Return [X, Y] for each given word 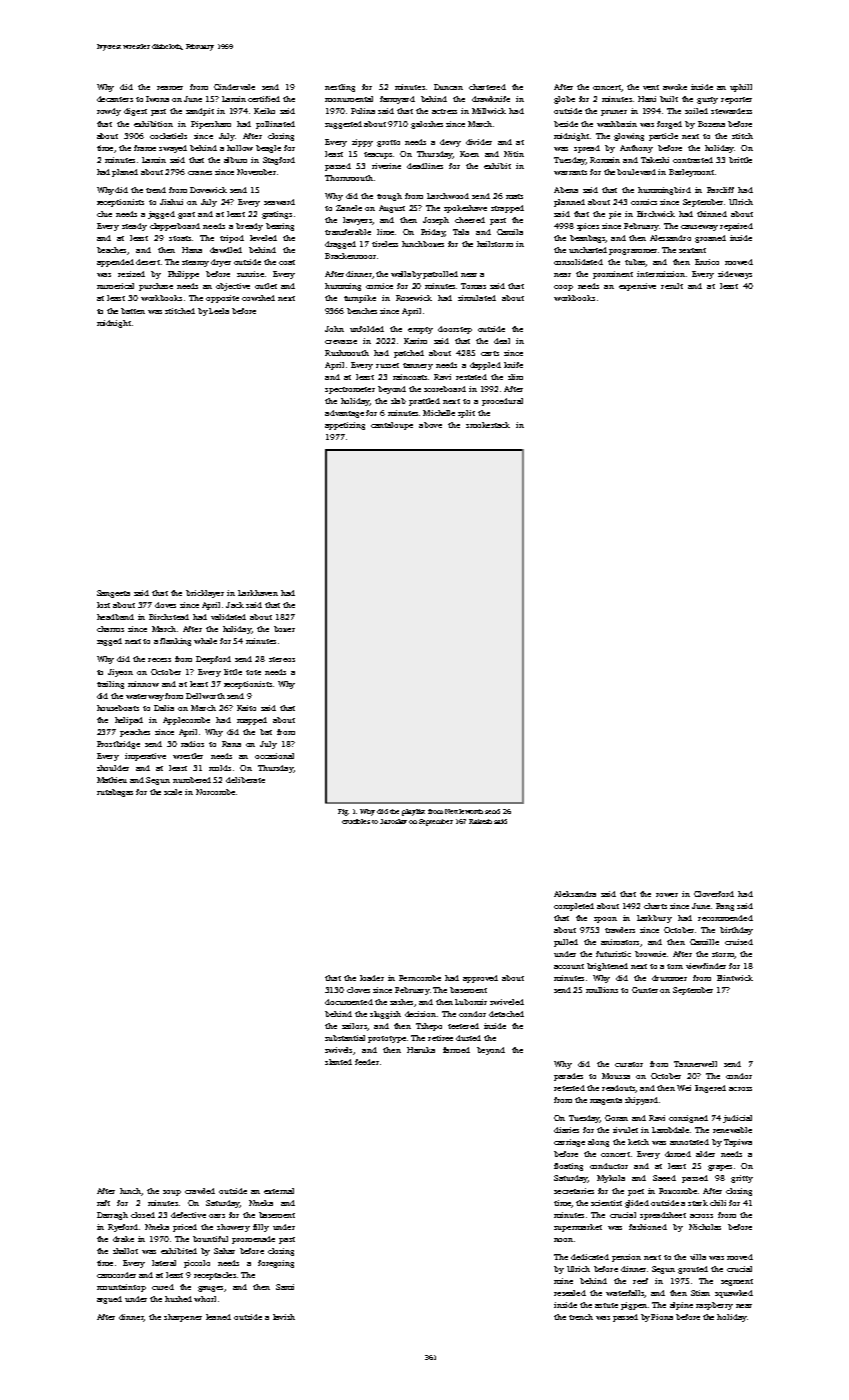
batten [133, 311]
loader [372, 978]
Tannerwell [695, 1064]
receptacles [215, 1276]
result [672, 286]
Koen [469, 154]
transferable [348, 232]
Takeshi [655, 160]
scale [173, 792]
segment [737, 1282]
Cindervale [234, 87]
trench [581, 1317]
